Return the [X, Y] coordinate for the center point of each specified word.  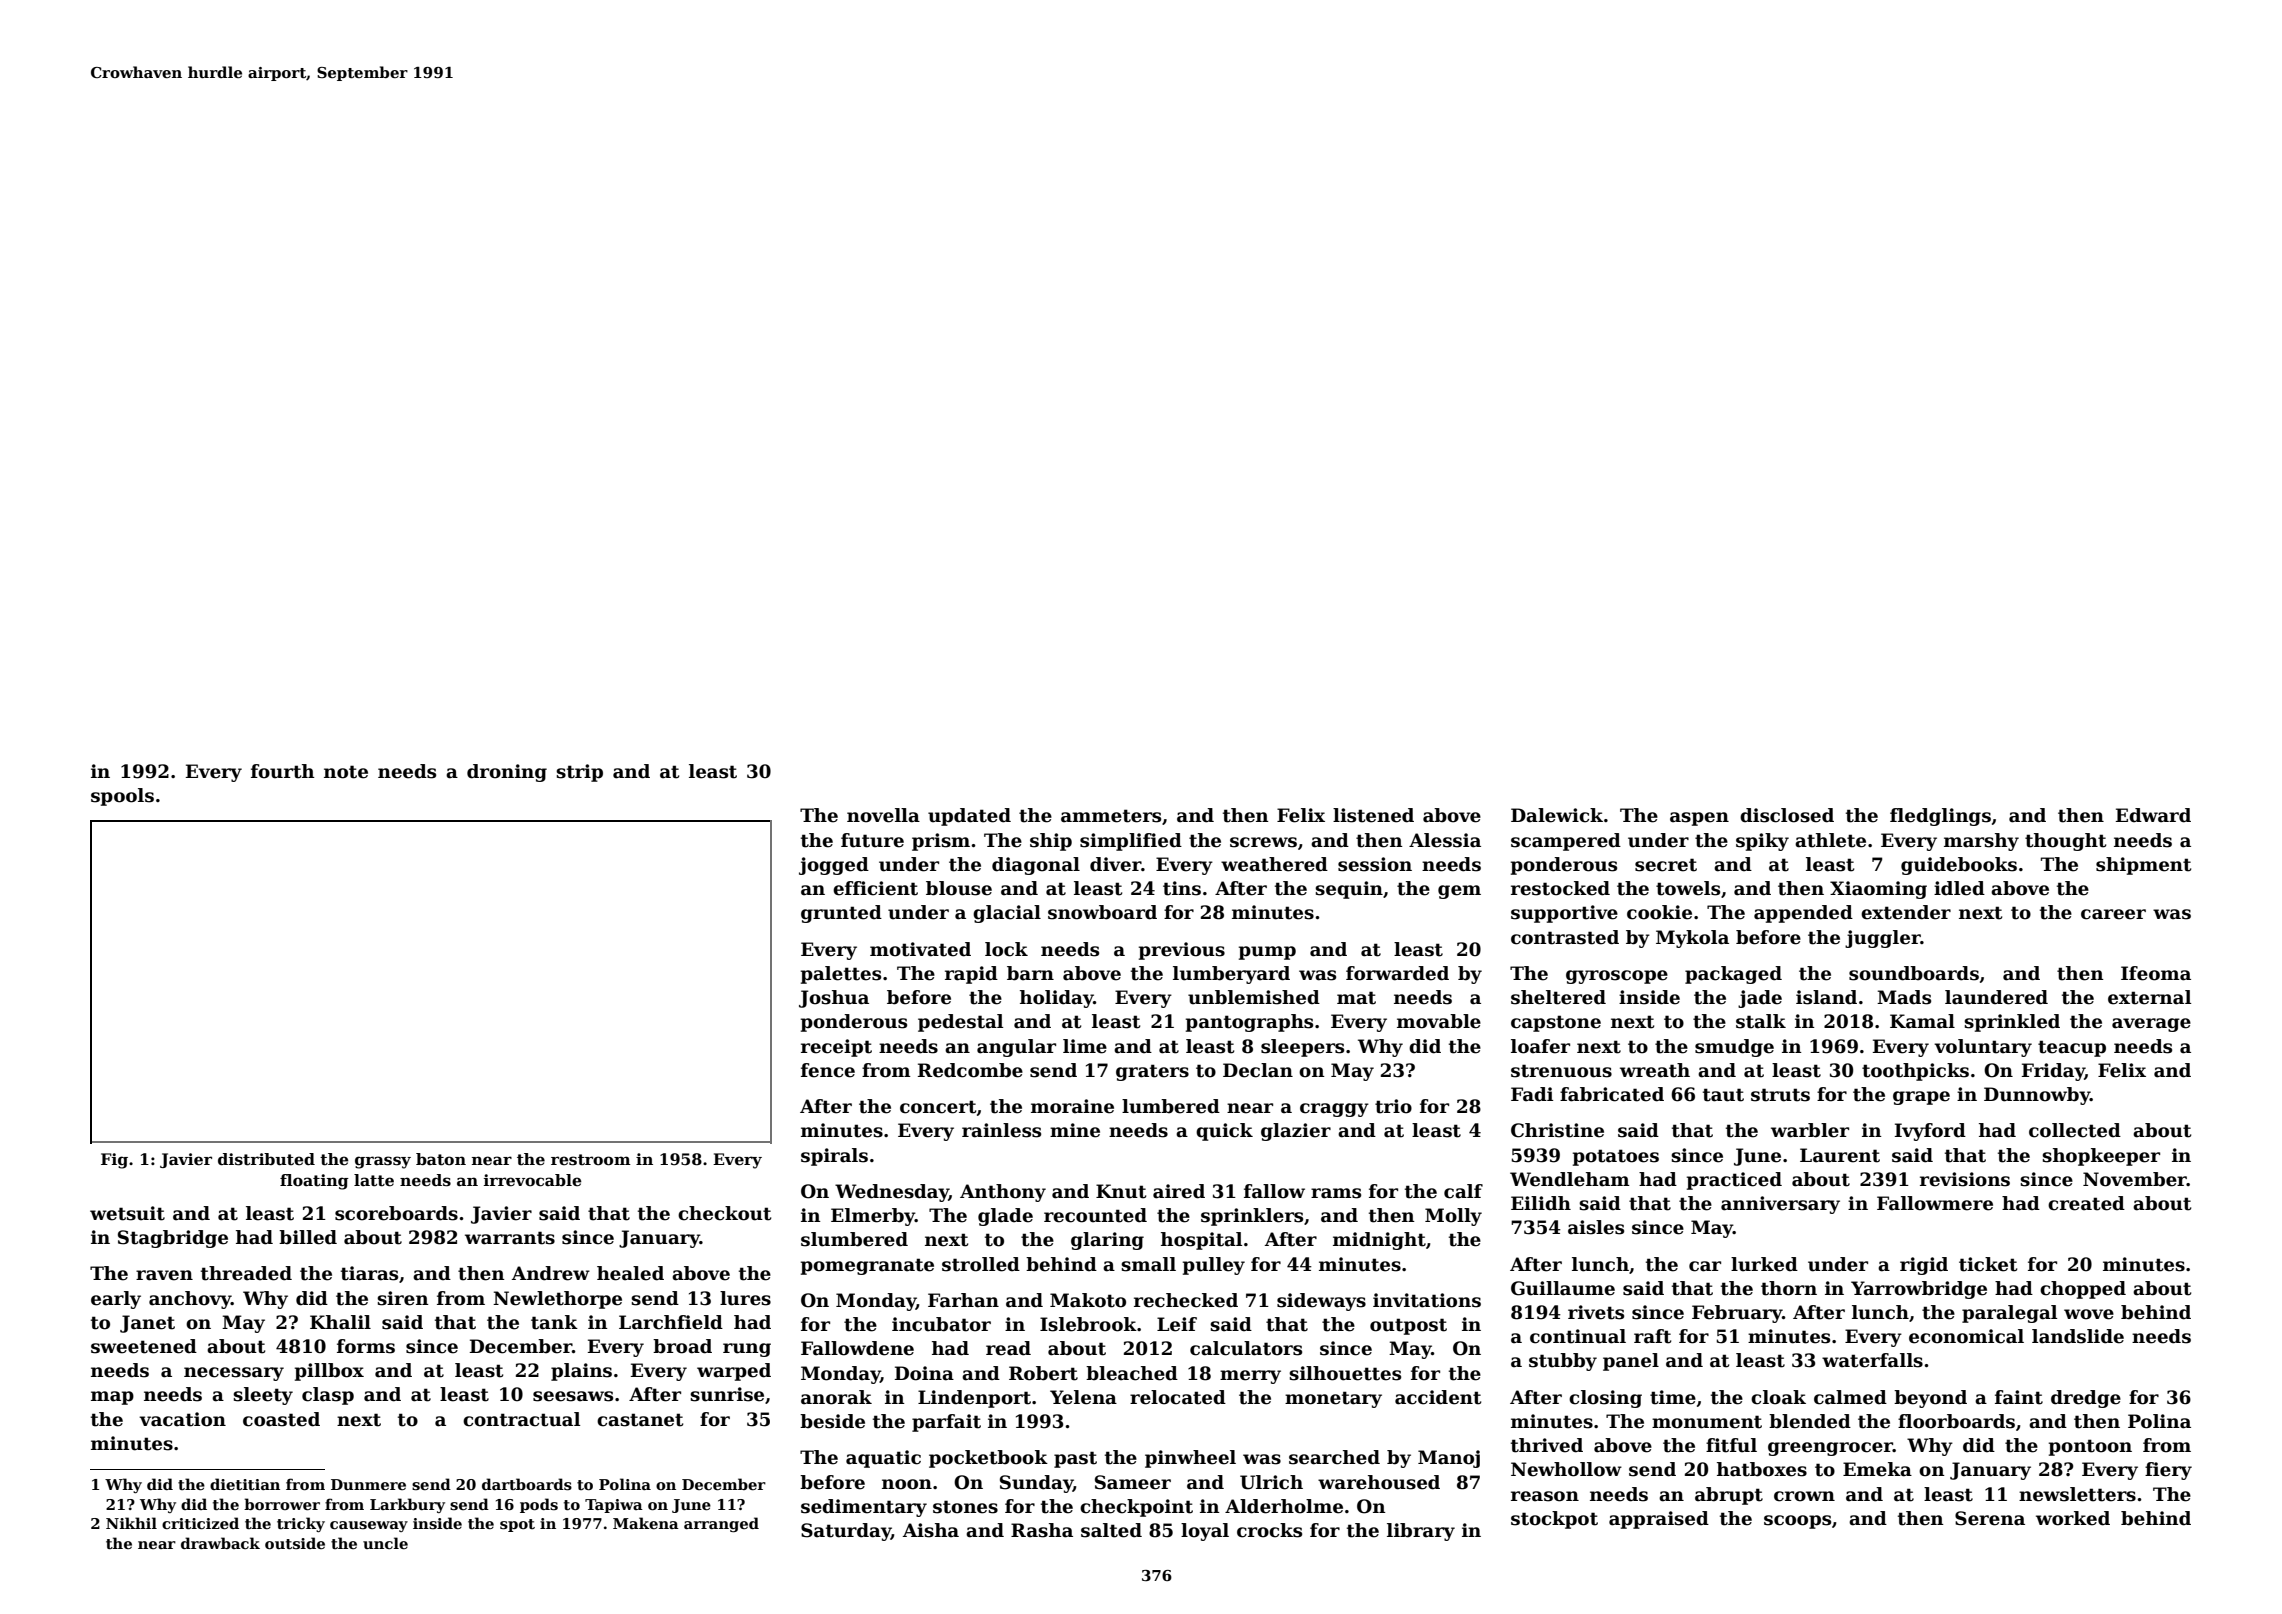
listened [1373, 815]
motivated [920, 949]
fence [828, 1070]
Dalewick [1557, 815]
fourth [283, 771]
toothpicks [1915, 1072]
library [1421, 1532]
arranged [721, 1524]
